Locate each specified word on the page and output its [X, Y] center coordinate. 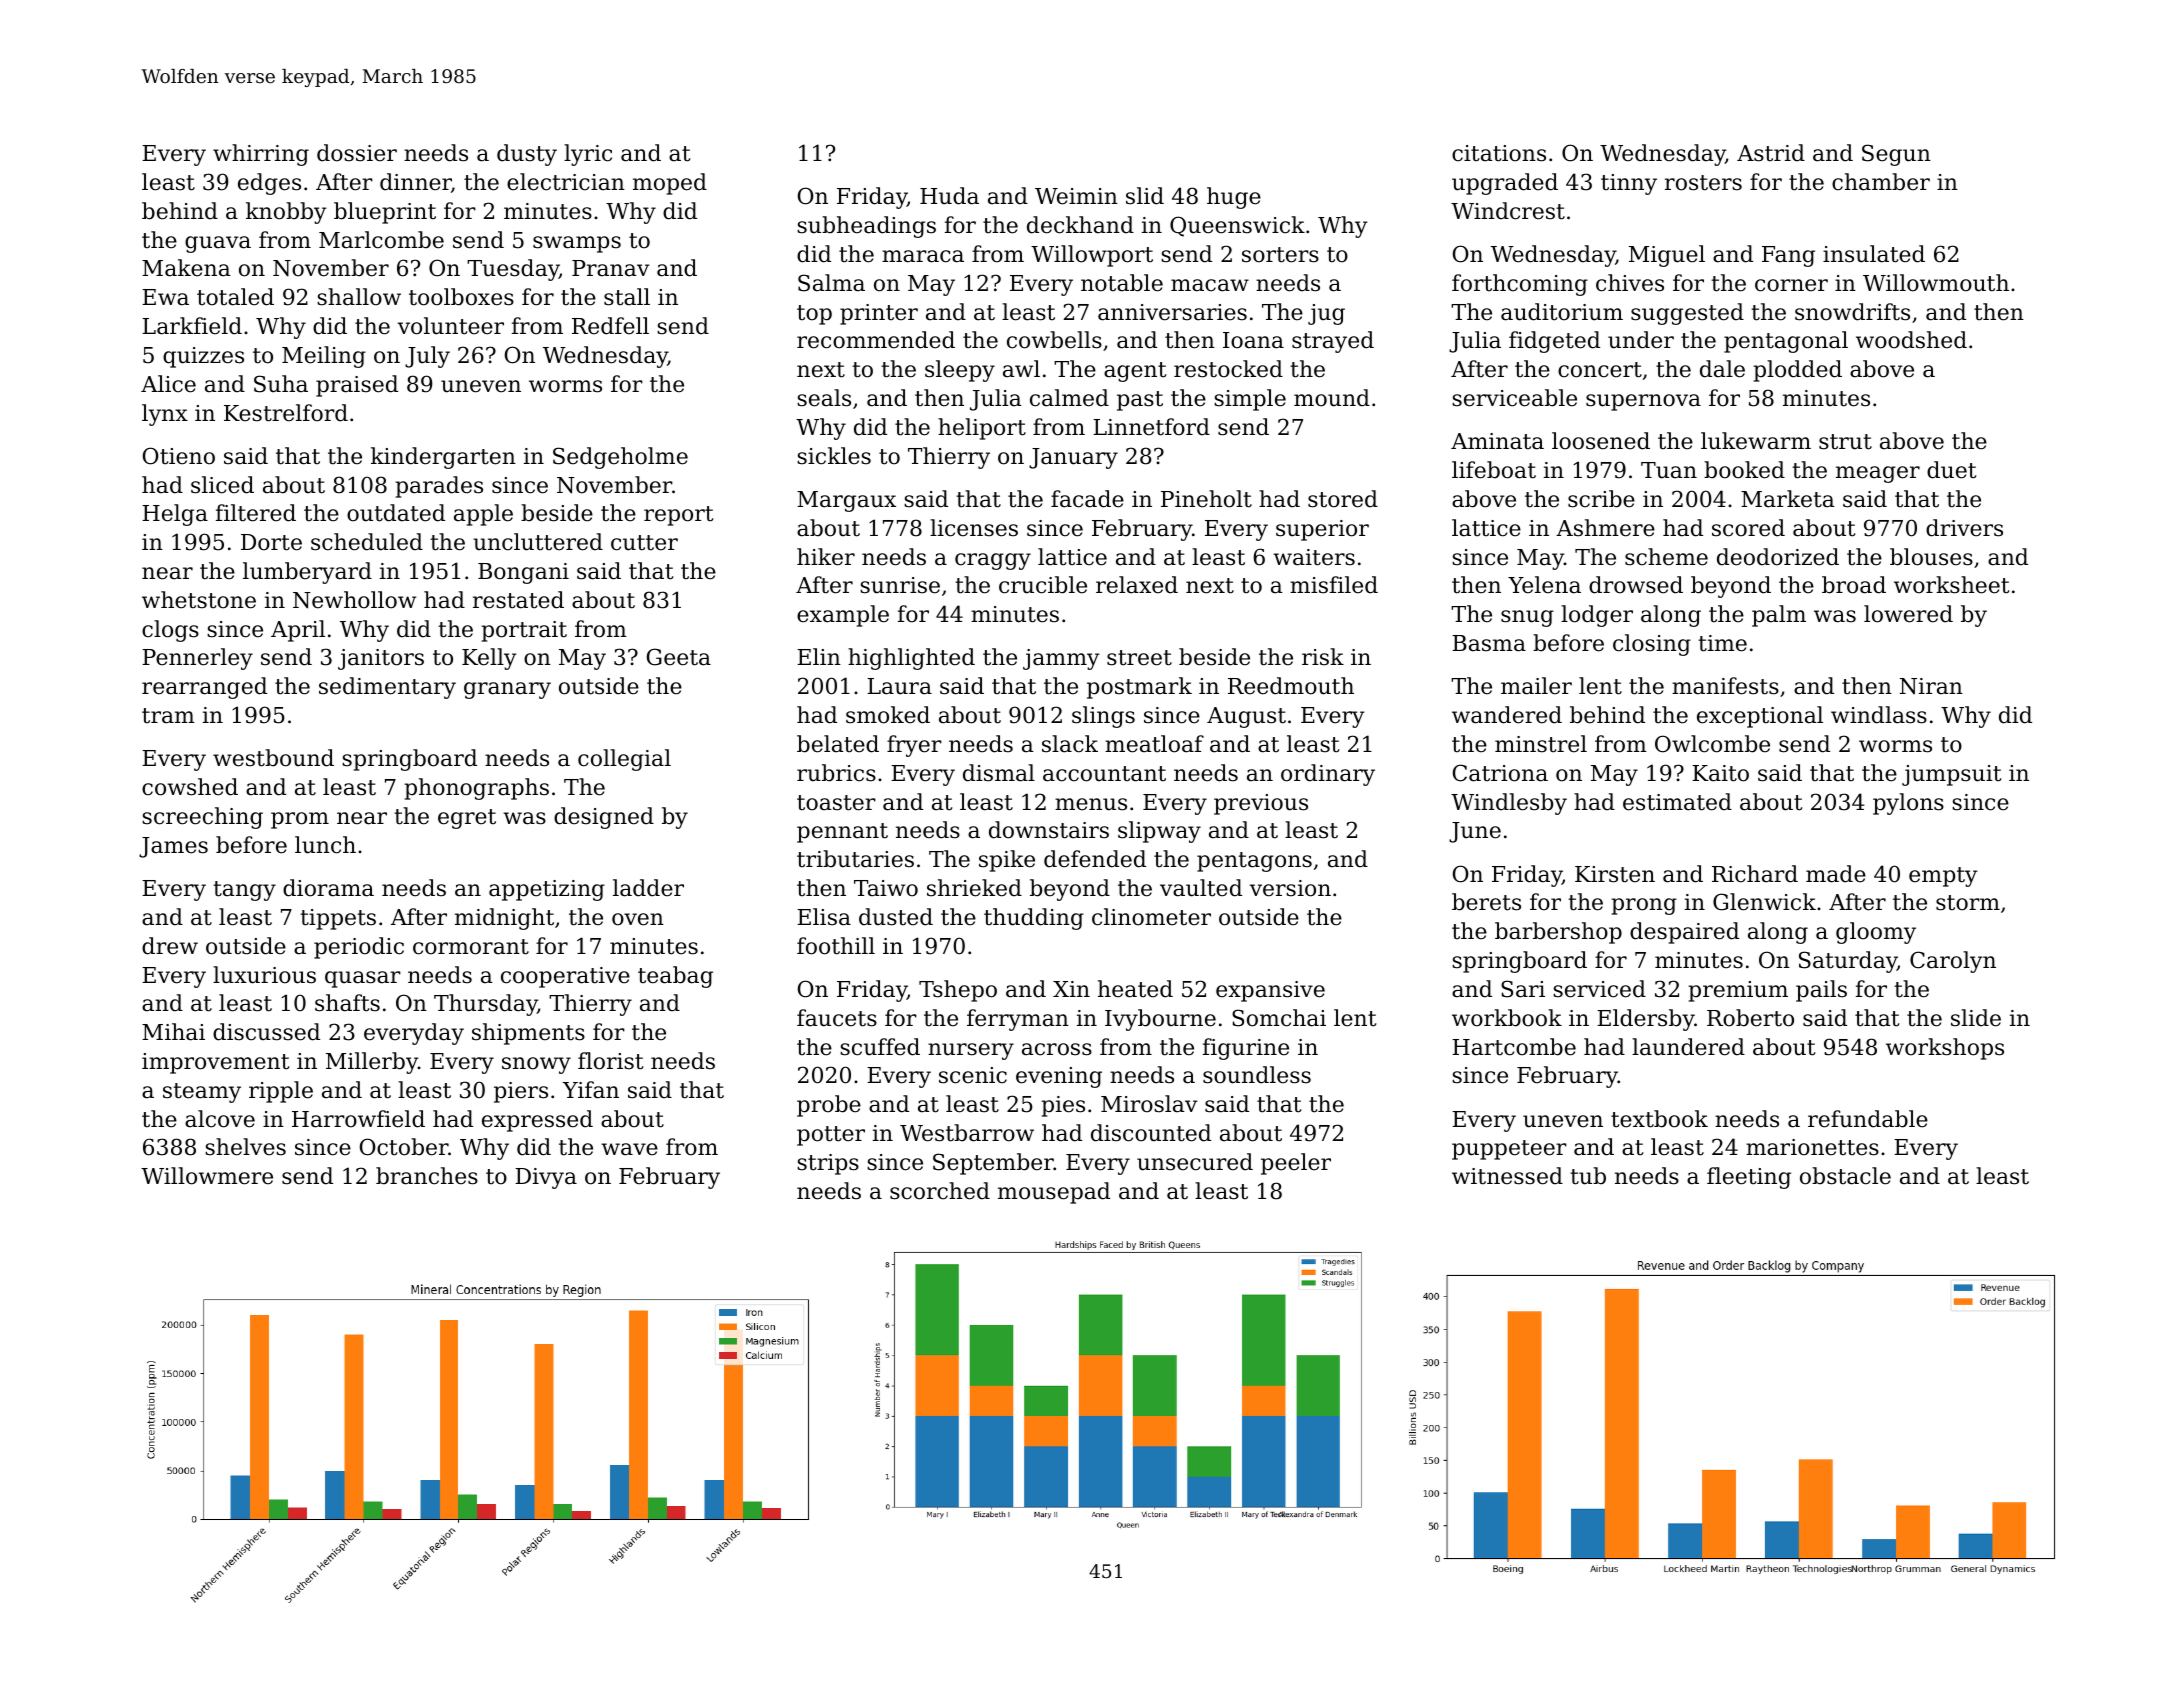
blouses [1931, 557]
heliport [982, 429]
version [1290, 888]
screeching [202, 818]
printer [879, 314]
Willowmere [207, 1176]
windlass [1879, 715]
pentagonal [1786, 342]
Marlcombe [381, 240]
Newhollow [354, 600]
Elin [819, 656]
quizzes [203, 357]
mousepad [1054, 1193]
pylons [1908, 804]
